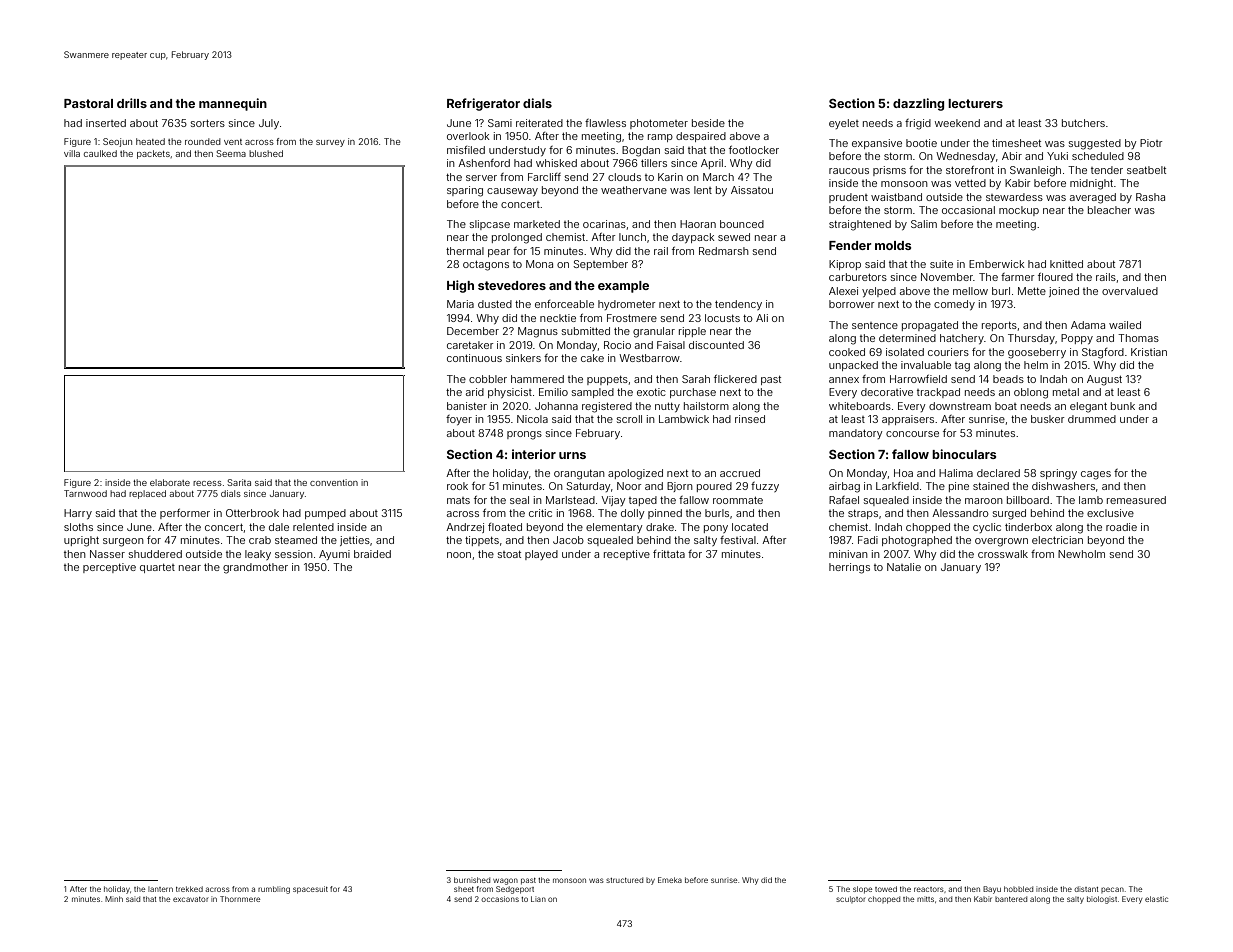 The width and height of the screenshot is (1233, 952). What do you see at coordinates (483, 104) in the screenshot?
I see `Refrigerator` at bounding box center [483, 104].
